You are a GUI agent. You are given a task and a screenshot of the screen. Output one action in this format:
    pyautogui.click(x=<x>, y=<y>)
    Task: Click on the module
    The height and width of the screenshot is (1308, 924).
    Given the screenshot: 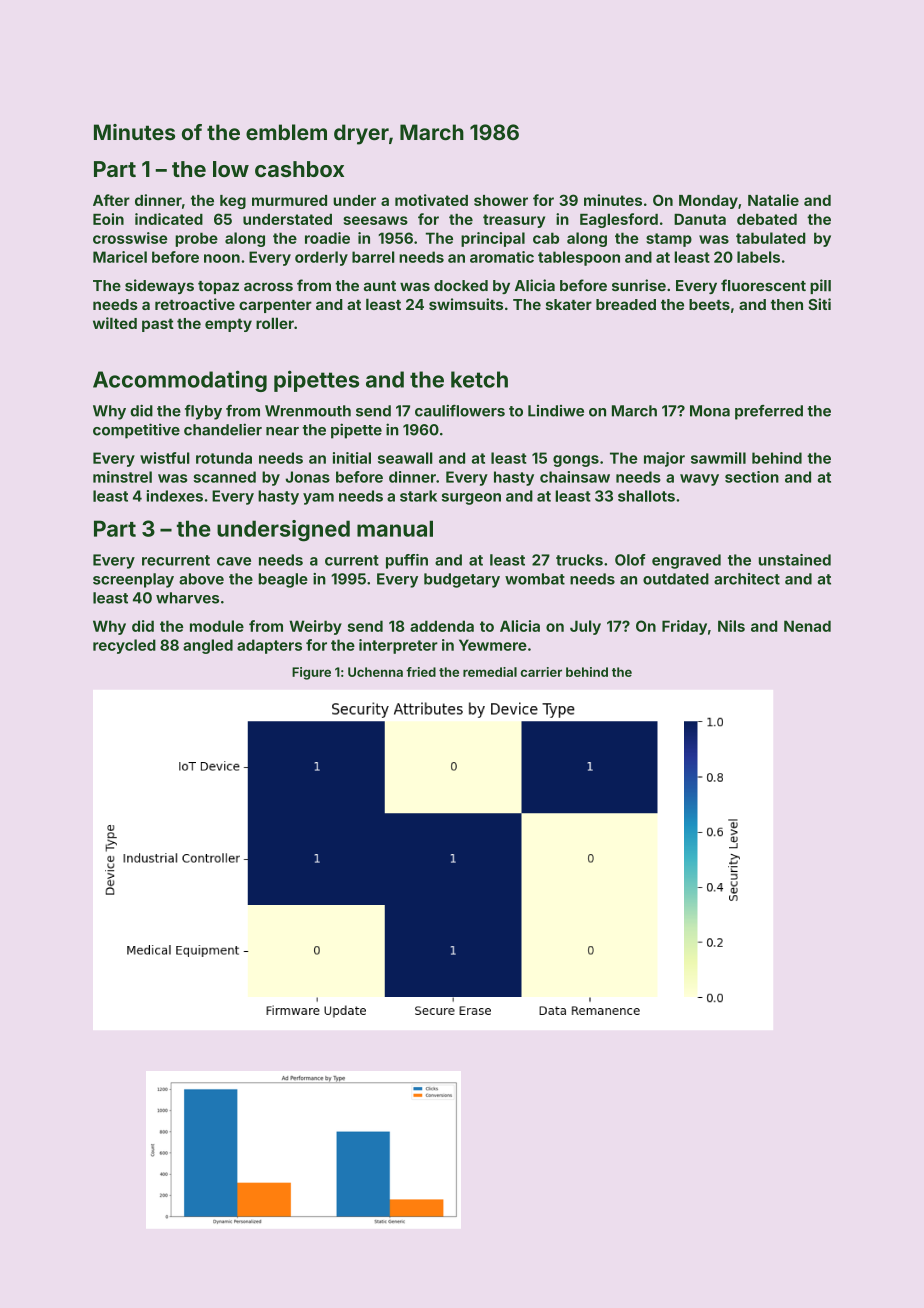 What is the action you would take?
    pyautogui.click(x=217, y=626)
